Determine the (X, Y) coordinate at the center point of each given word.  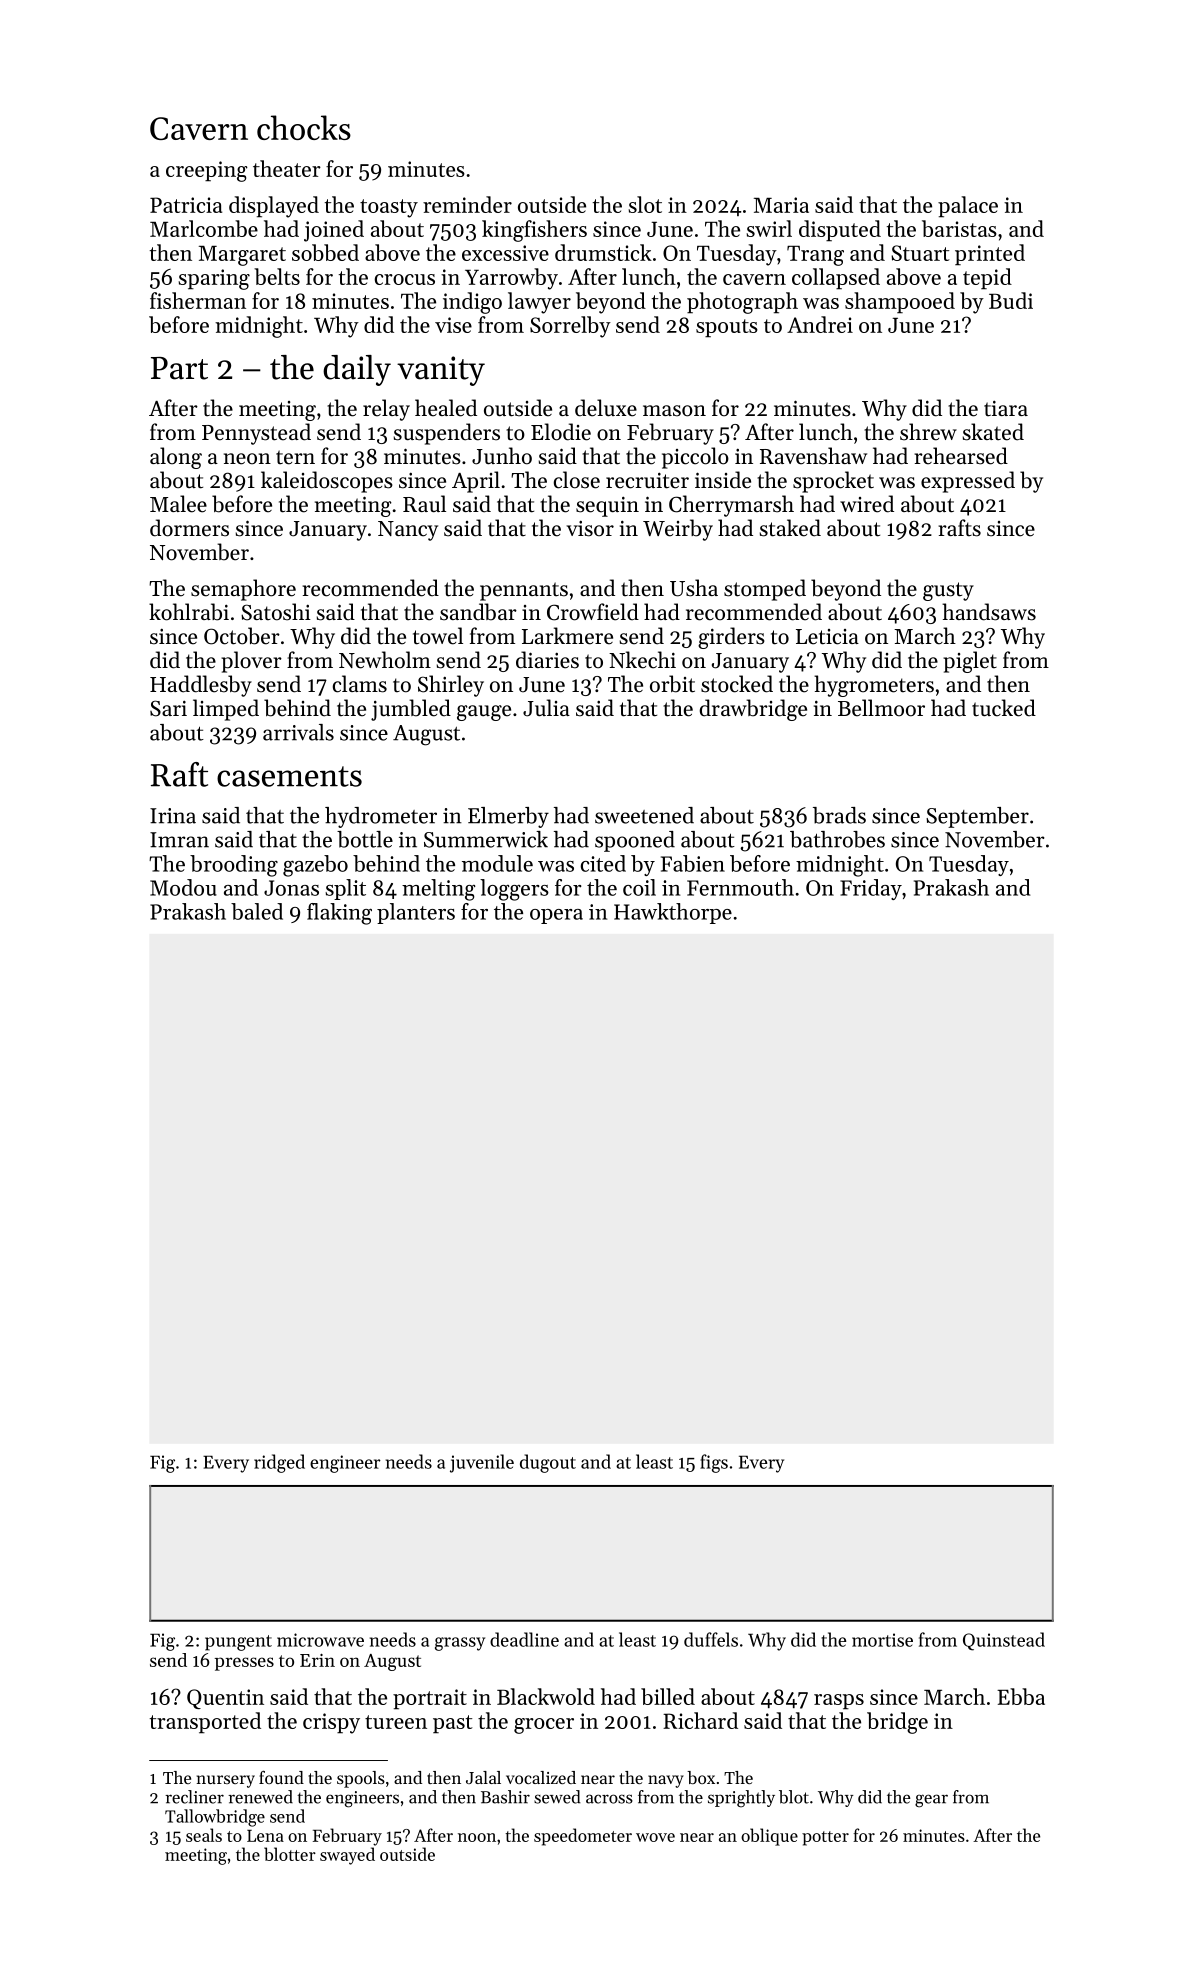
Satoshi (276, 612)
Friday (871, 889)
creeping (207, 171)
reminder (467, 204)
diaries (547, 660)
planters (416, 913)
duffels (711, 1639)
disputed (840, 231)
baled (257, 911)
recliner (194, 1797)
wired (867, 504)
